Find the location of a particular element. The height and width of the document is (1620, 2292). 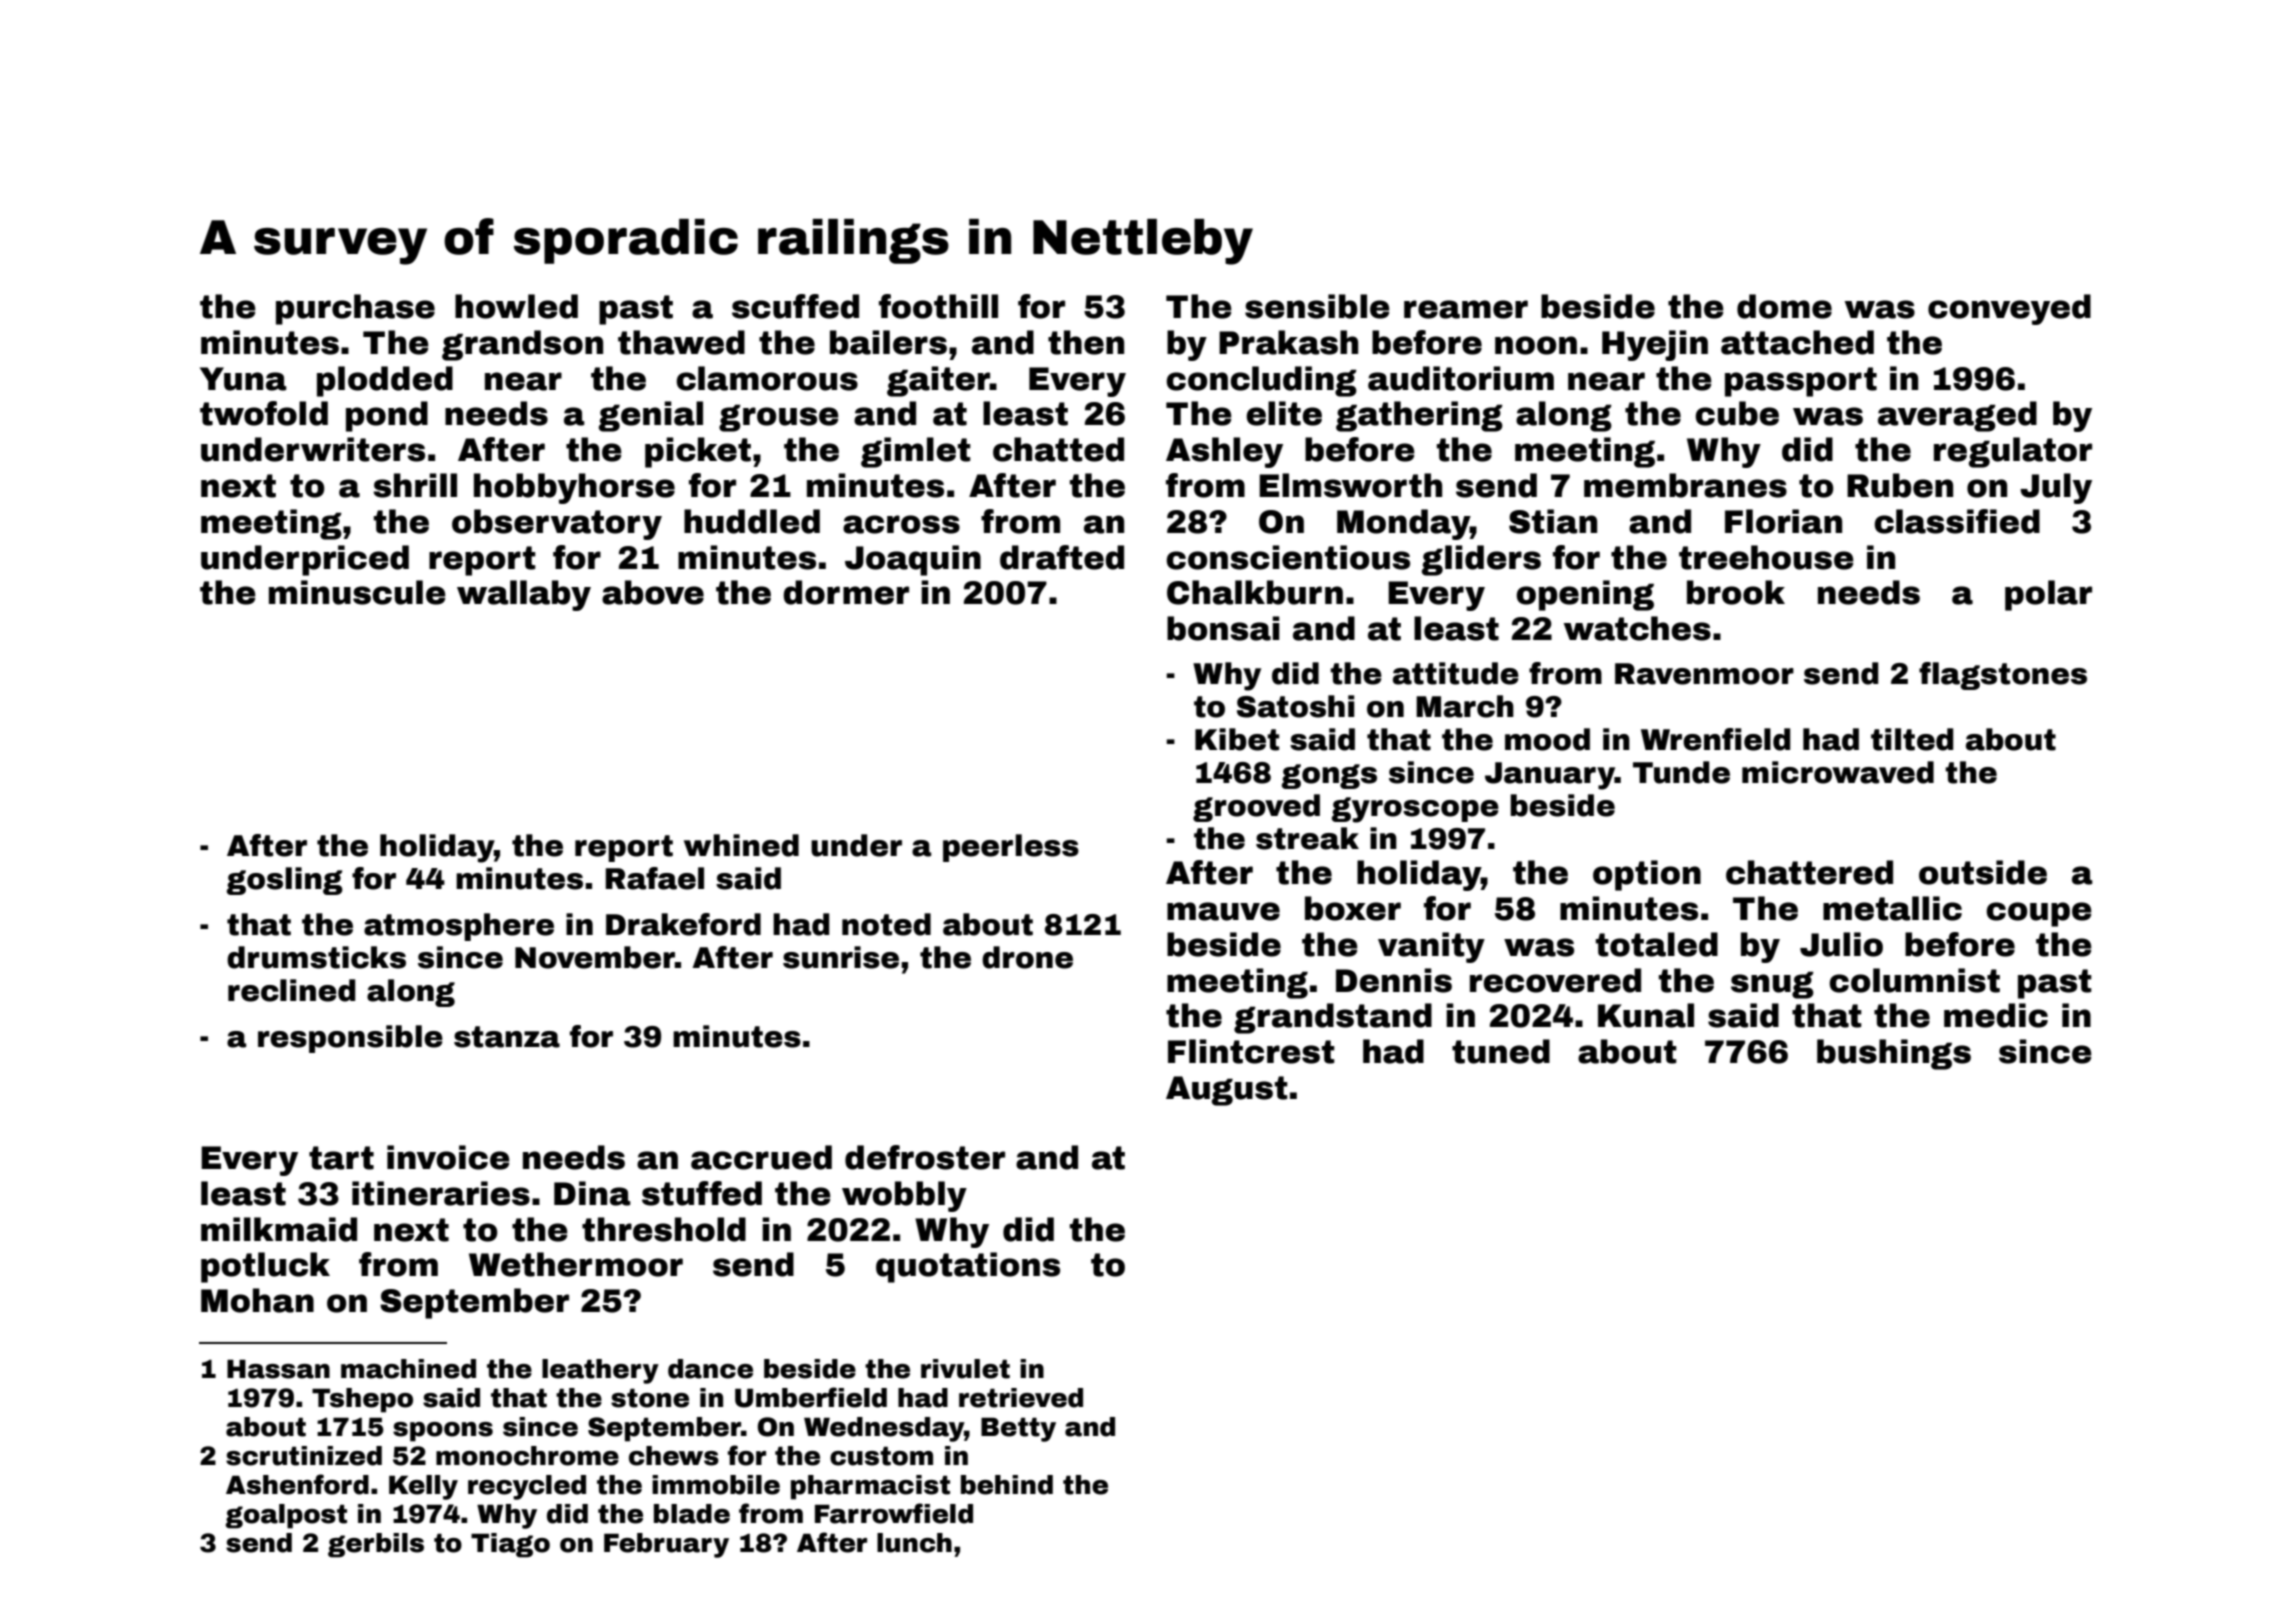

whined is located at coordinates (741, 845).
